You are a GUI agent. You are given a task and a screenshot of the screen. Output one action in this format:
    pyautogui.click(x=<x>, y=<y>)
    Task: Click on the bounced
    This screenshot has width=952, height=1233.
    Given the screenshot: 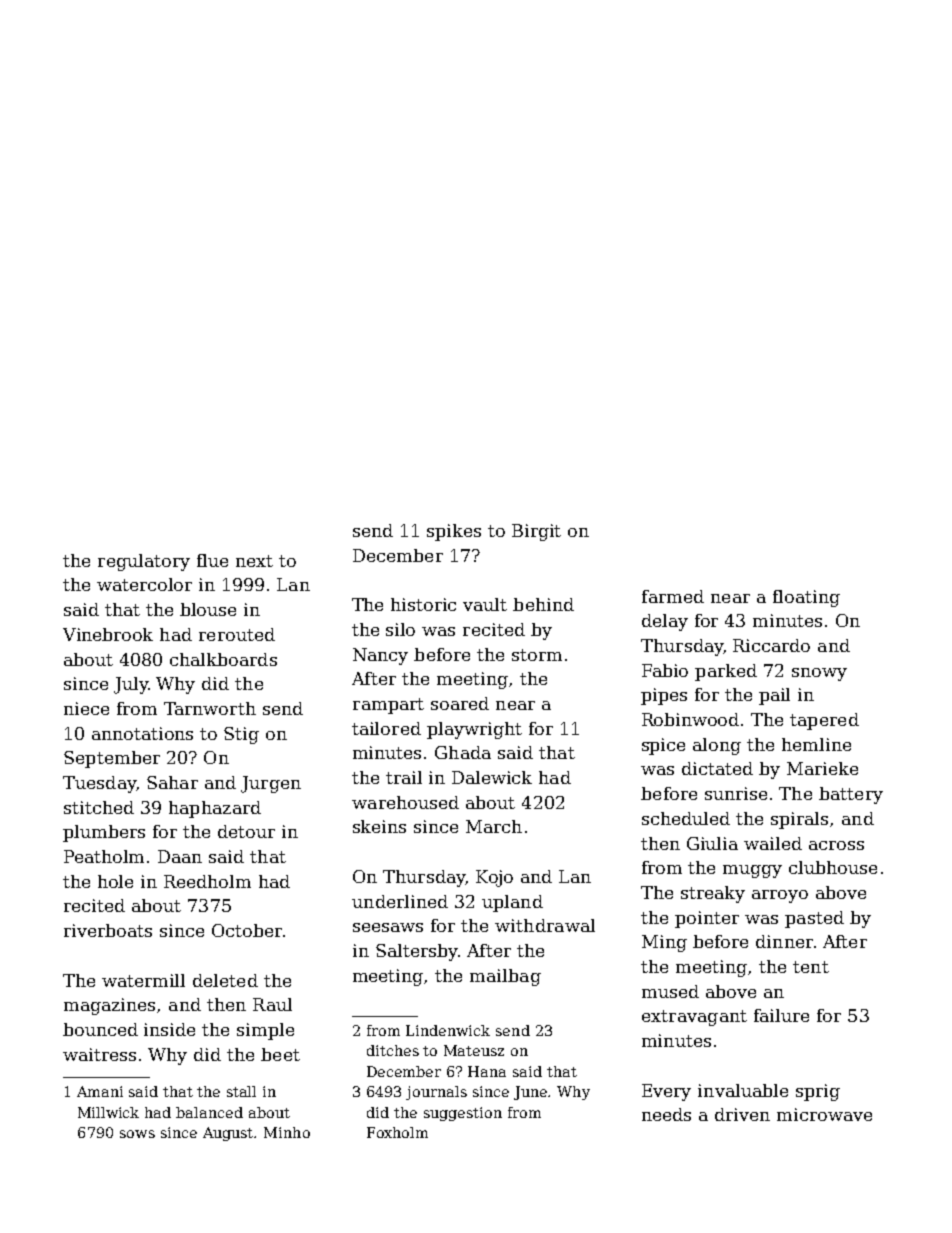 What is the action you would take?
    pyautogui.click(x=100, y=1029)
